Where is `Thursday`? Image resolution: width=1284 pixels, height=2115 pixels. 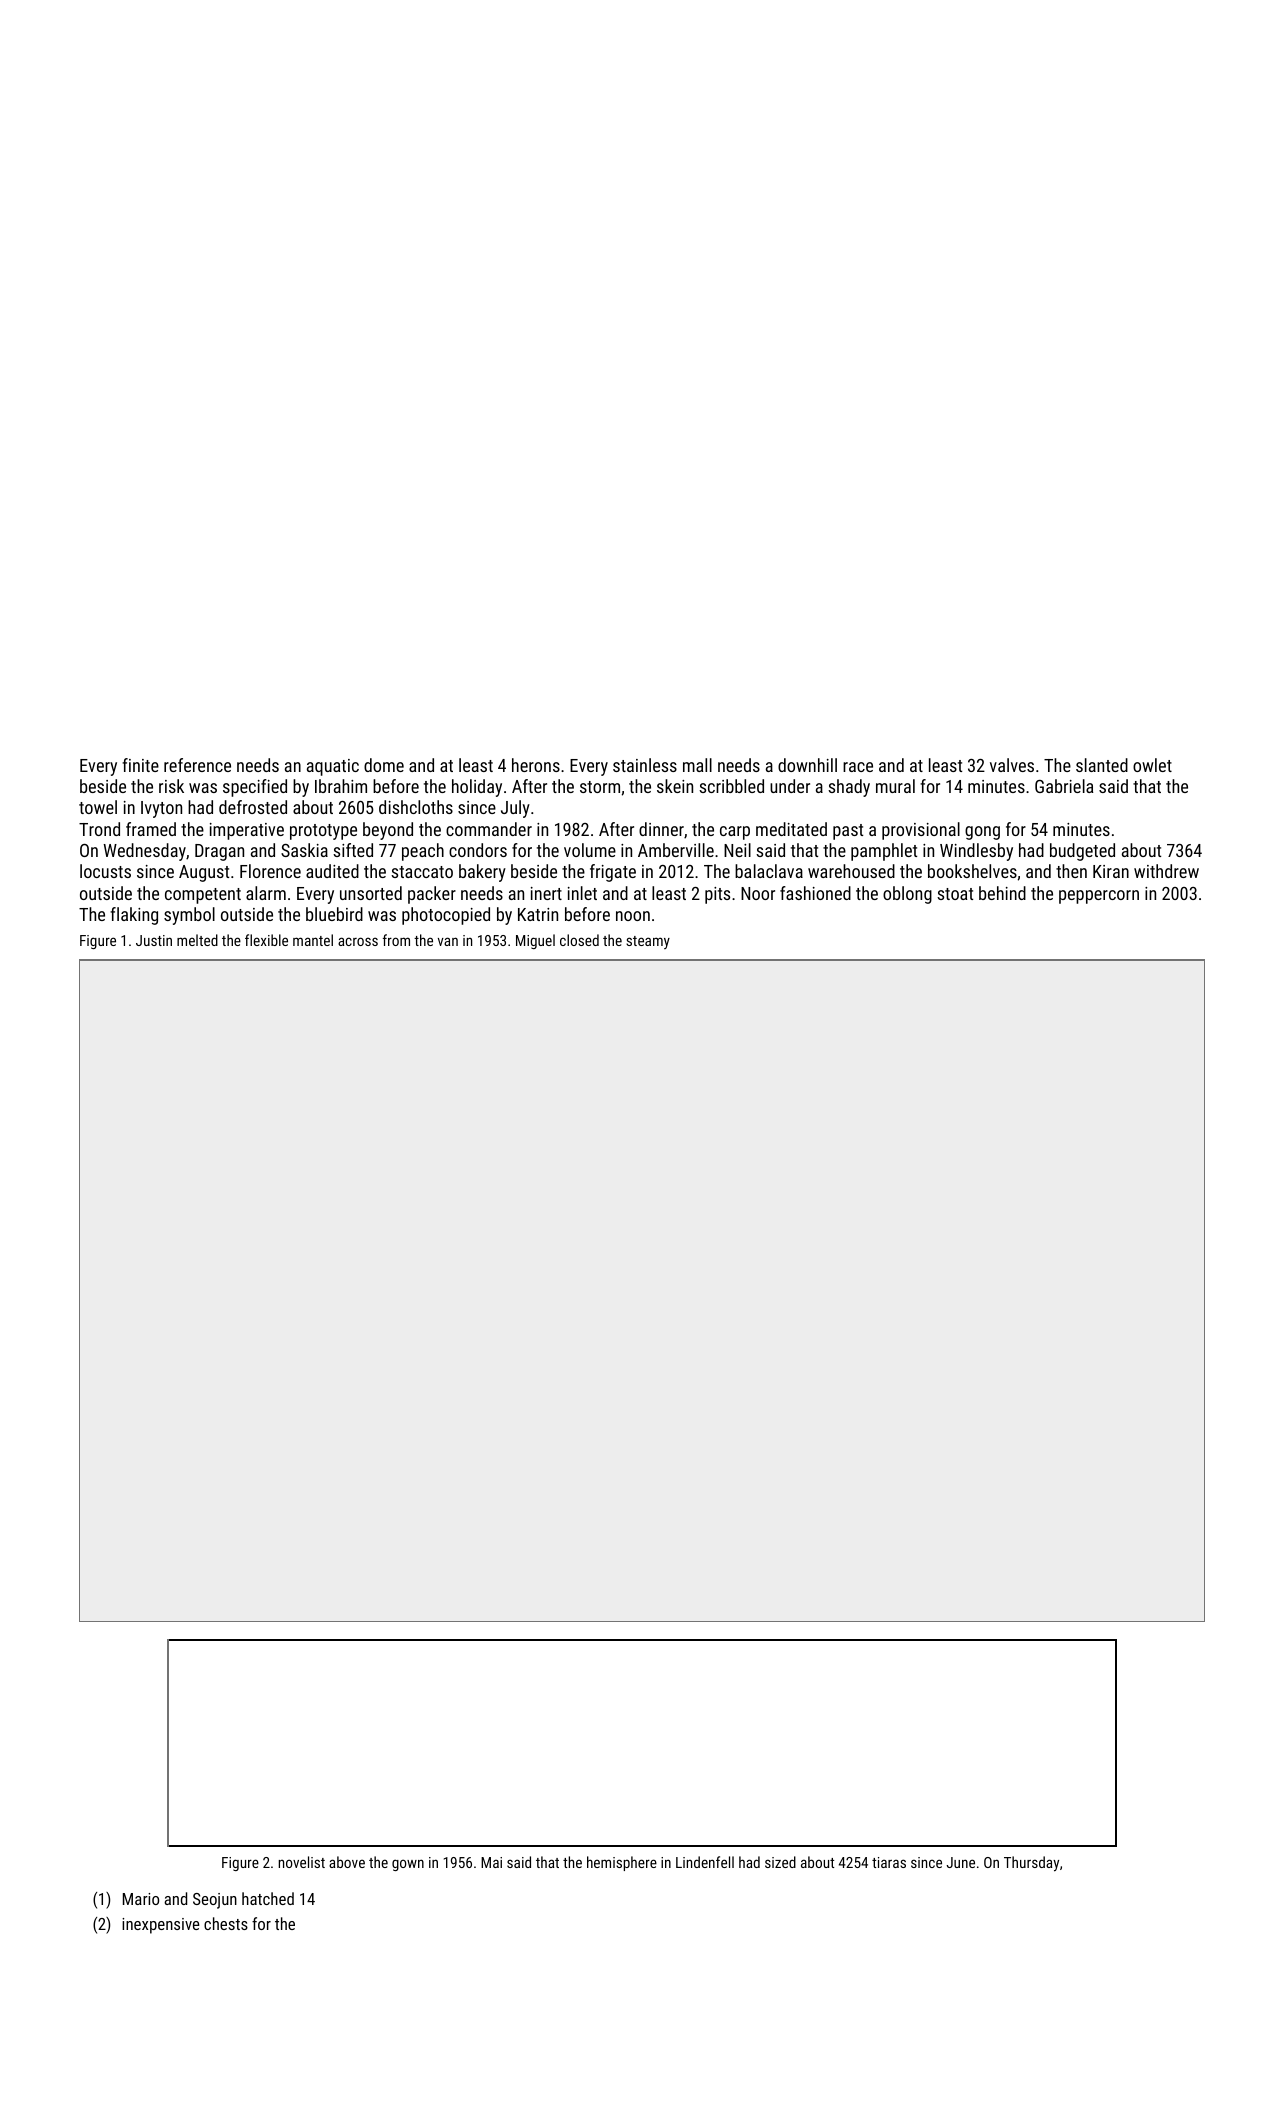 Thursday is located at coordinates (1031, 1864).
